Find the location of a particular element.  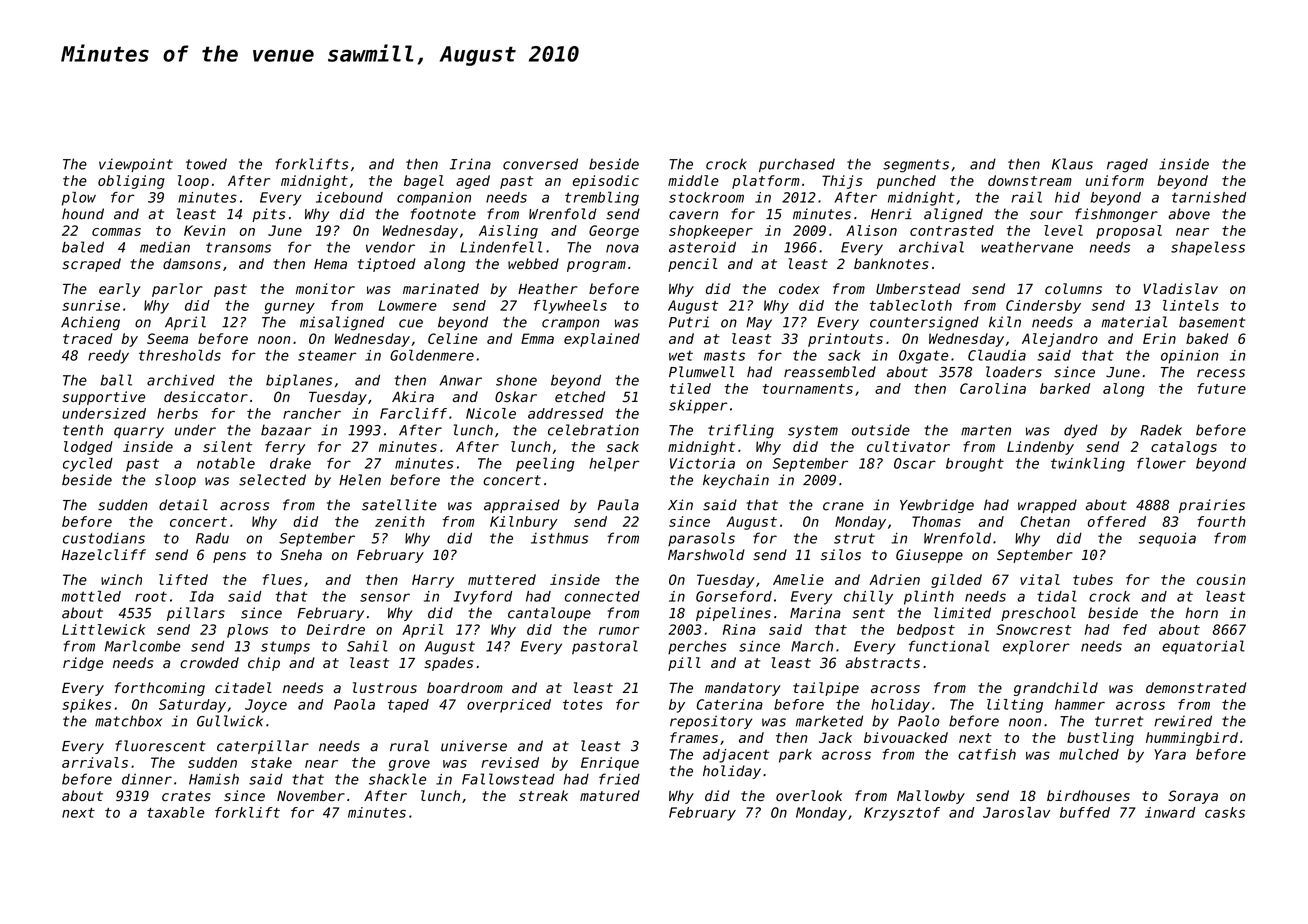

Aisling is located at coordinates (508, 232).
